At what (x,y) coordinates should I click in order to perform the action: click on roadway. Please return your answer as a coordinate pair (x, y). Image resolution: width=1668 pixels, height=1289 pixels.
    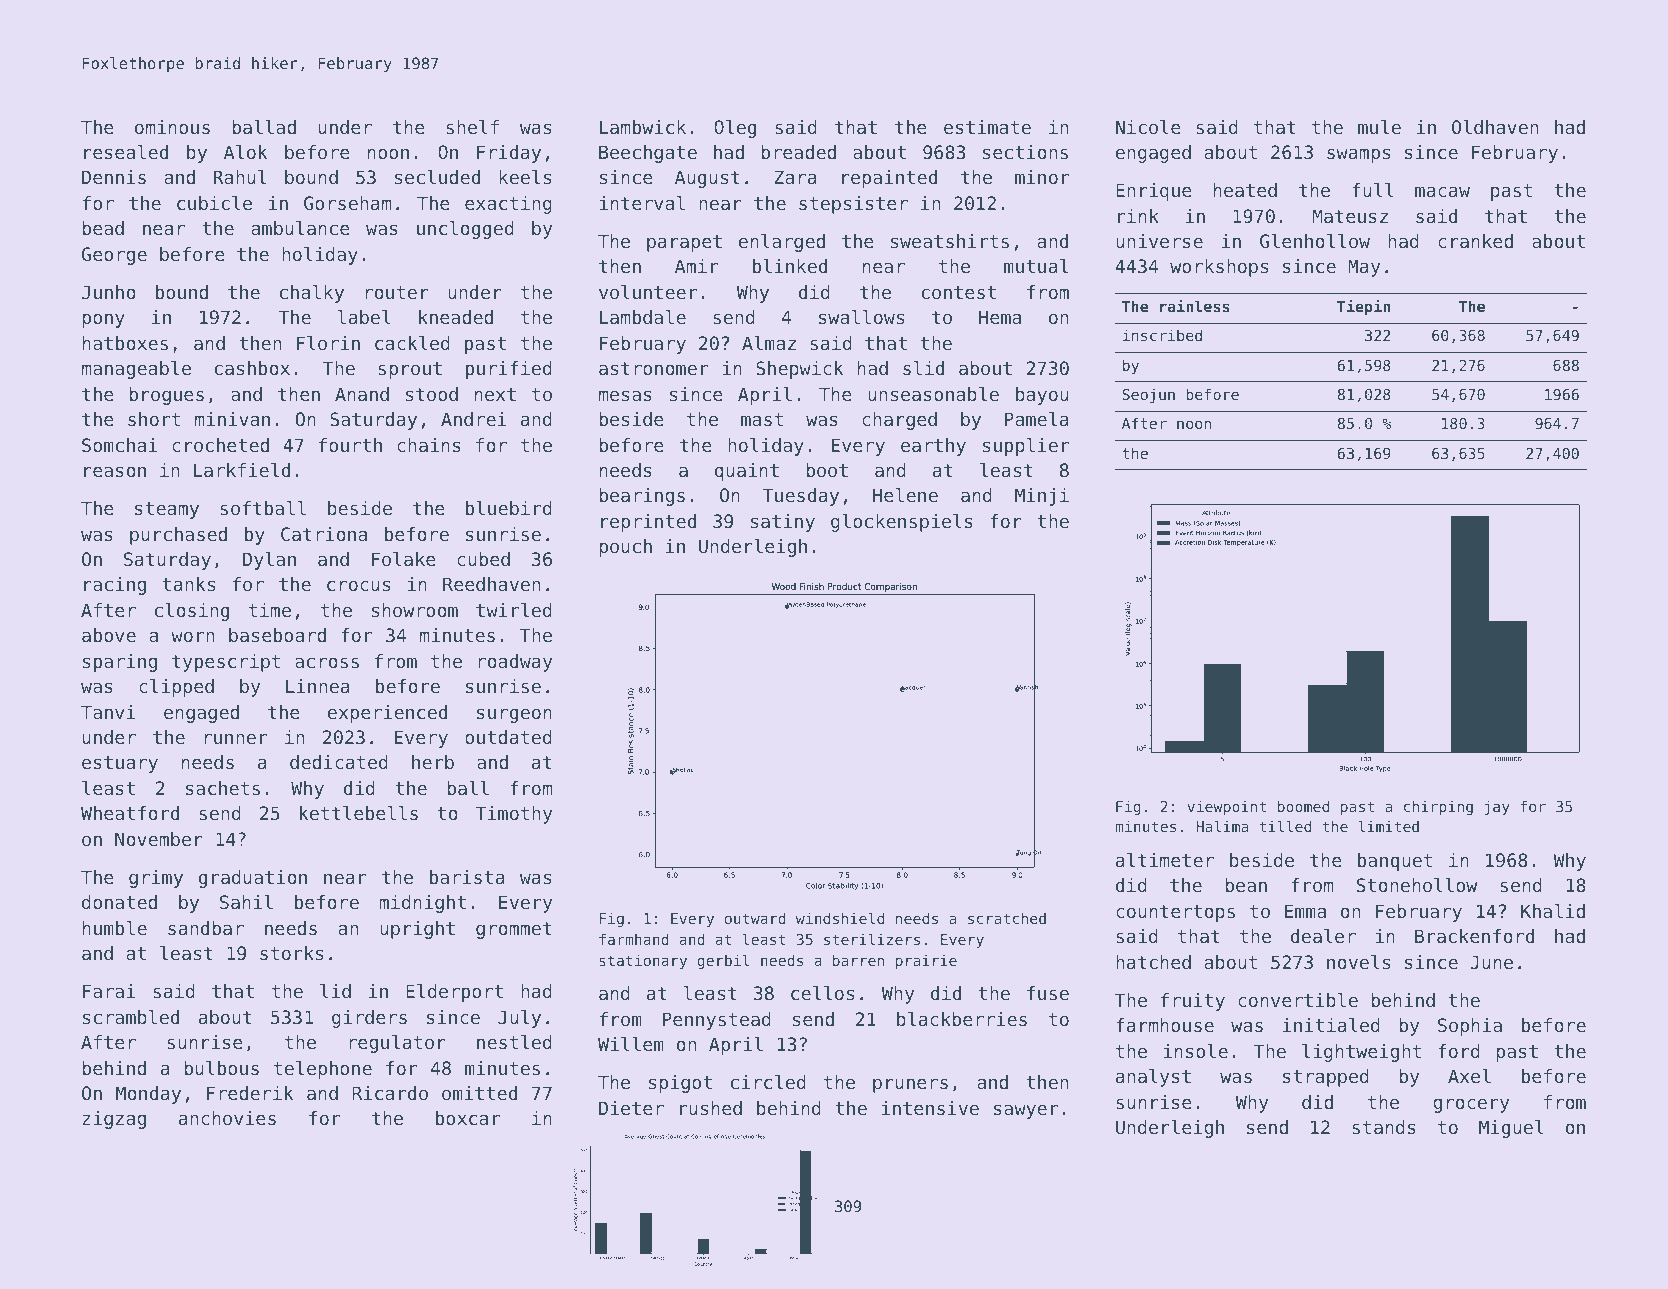
    Looking at the image, I should click on (515, 663).
